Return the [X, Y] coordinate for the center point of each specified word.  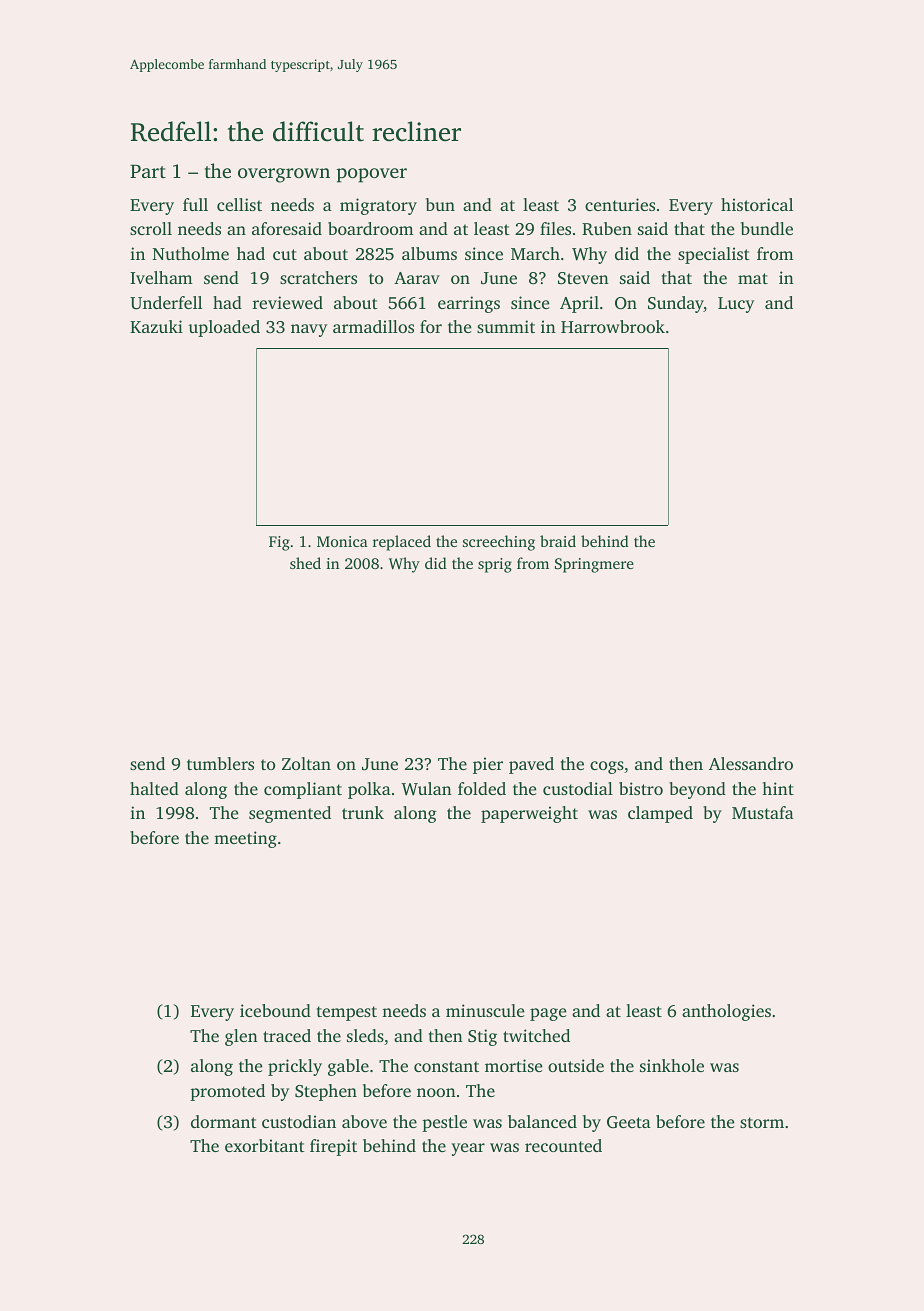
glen [241, 1037]
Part [148, 171]
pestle [444, 1123]
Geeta [629, 1122]
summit [506, 326]
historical [757, 204]
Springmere [594, 565]
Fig [279, 543]
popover [372, 175]
